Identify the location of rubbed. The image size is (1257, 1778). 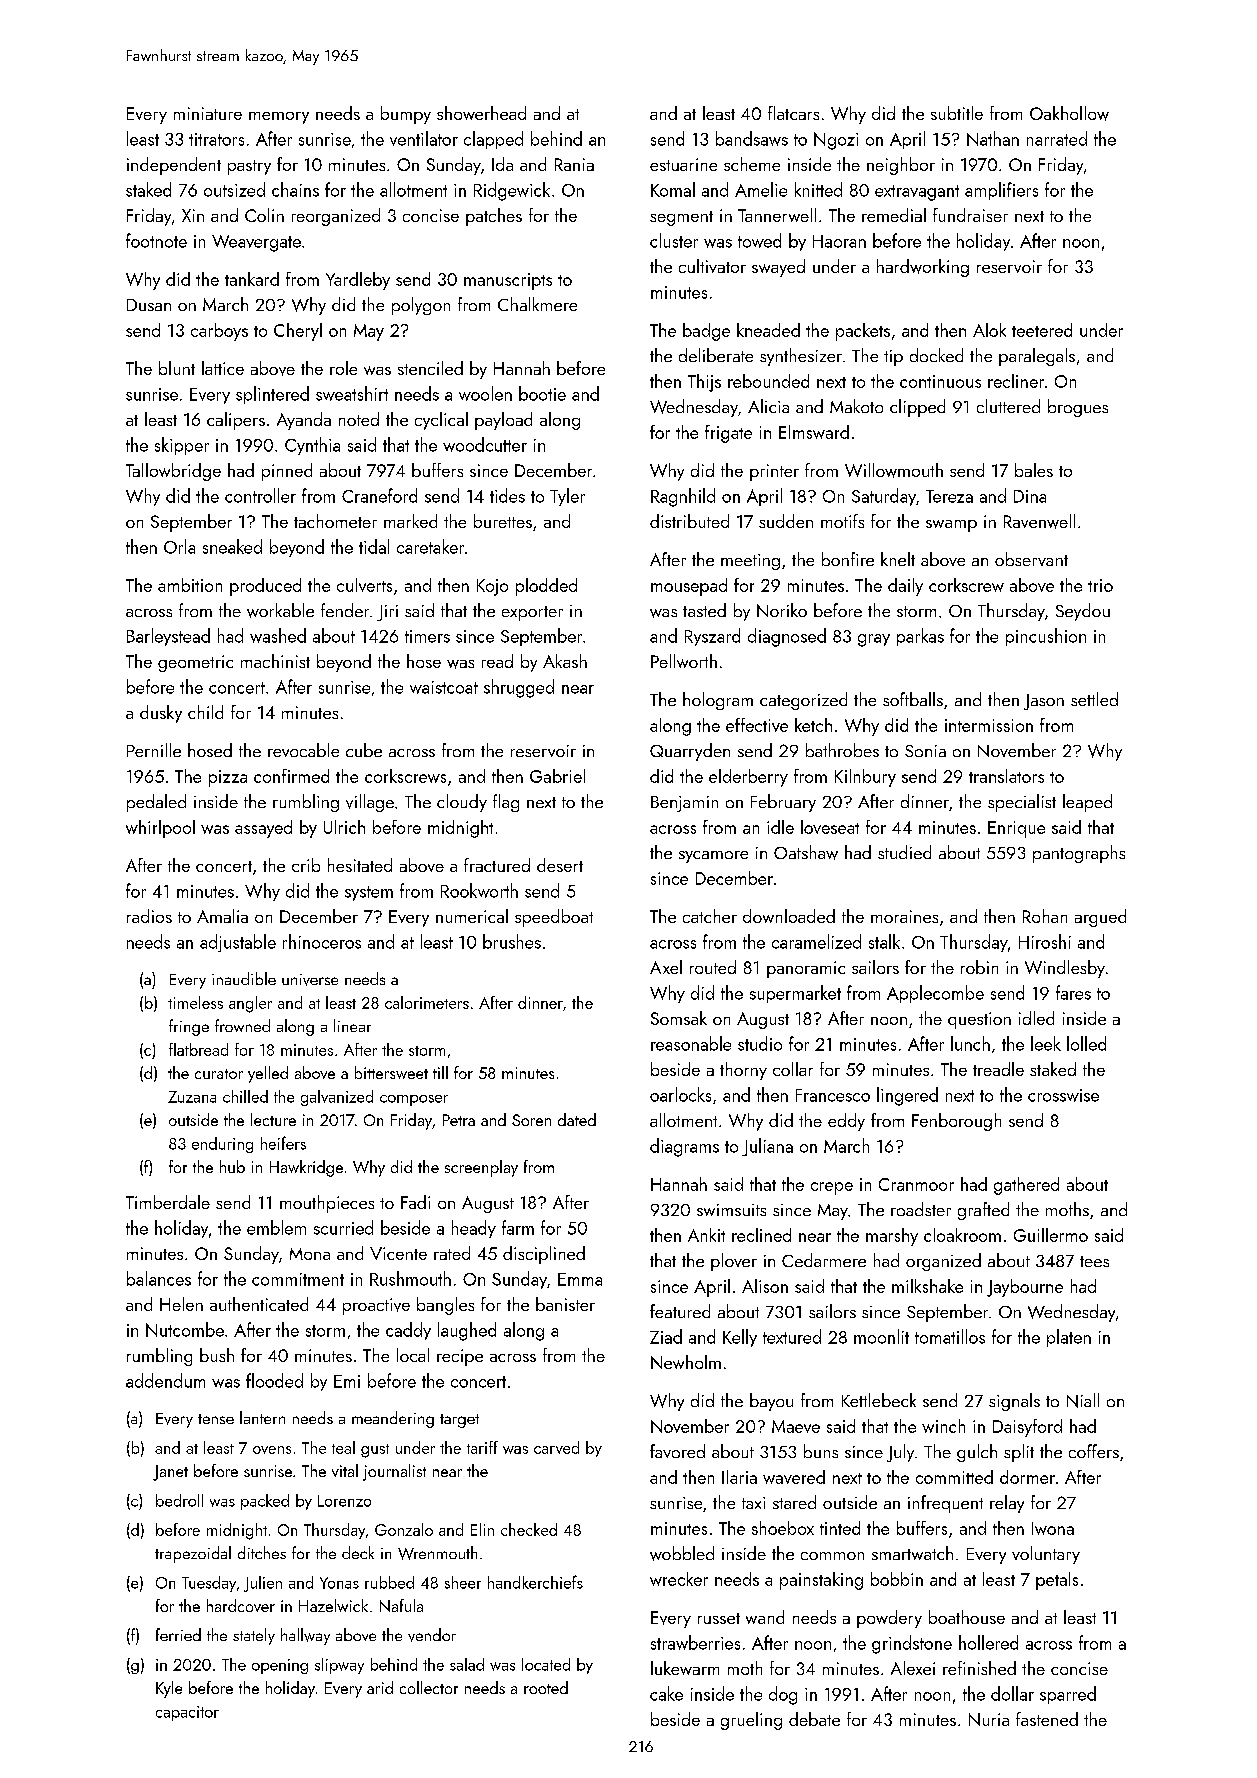
(389, 1582).
